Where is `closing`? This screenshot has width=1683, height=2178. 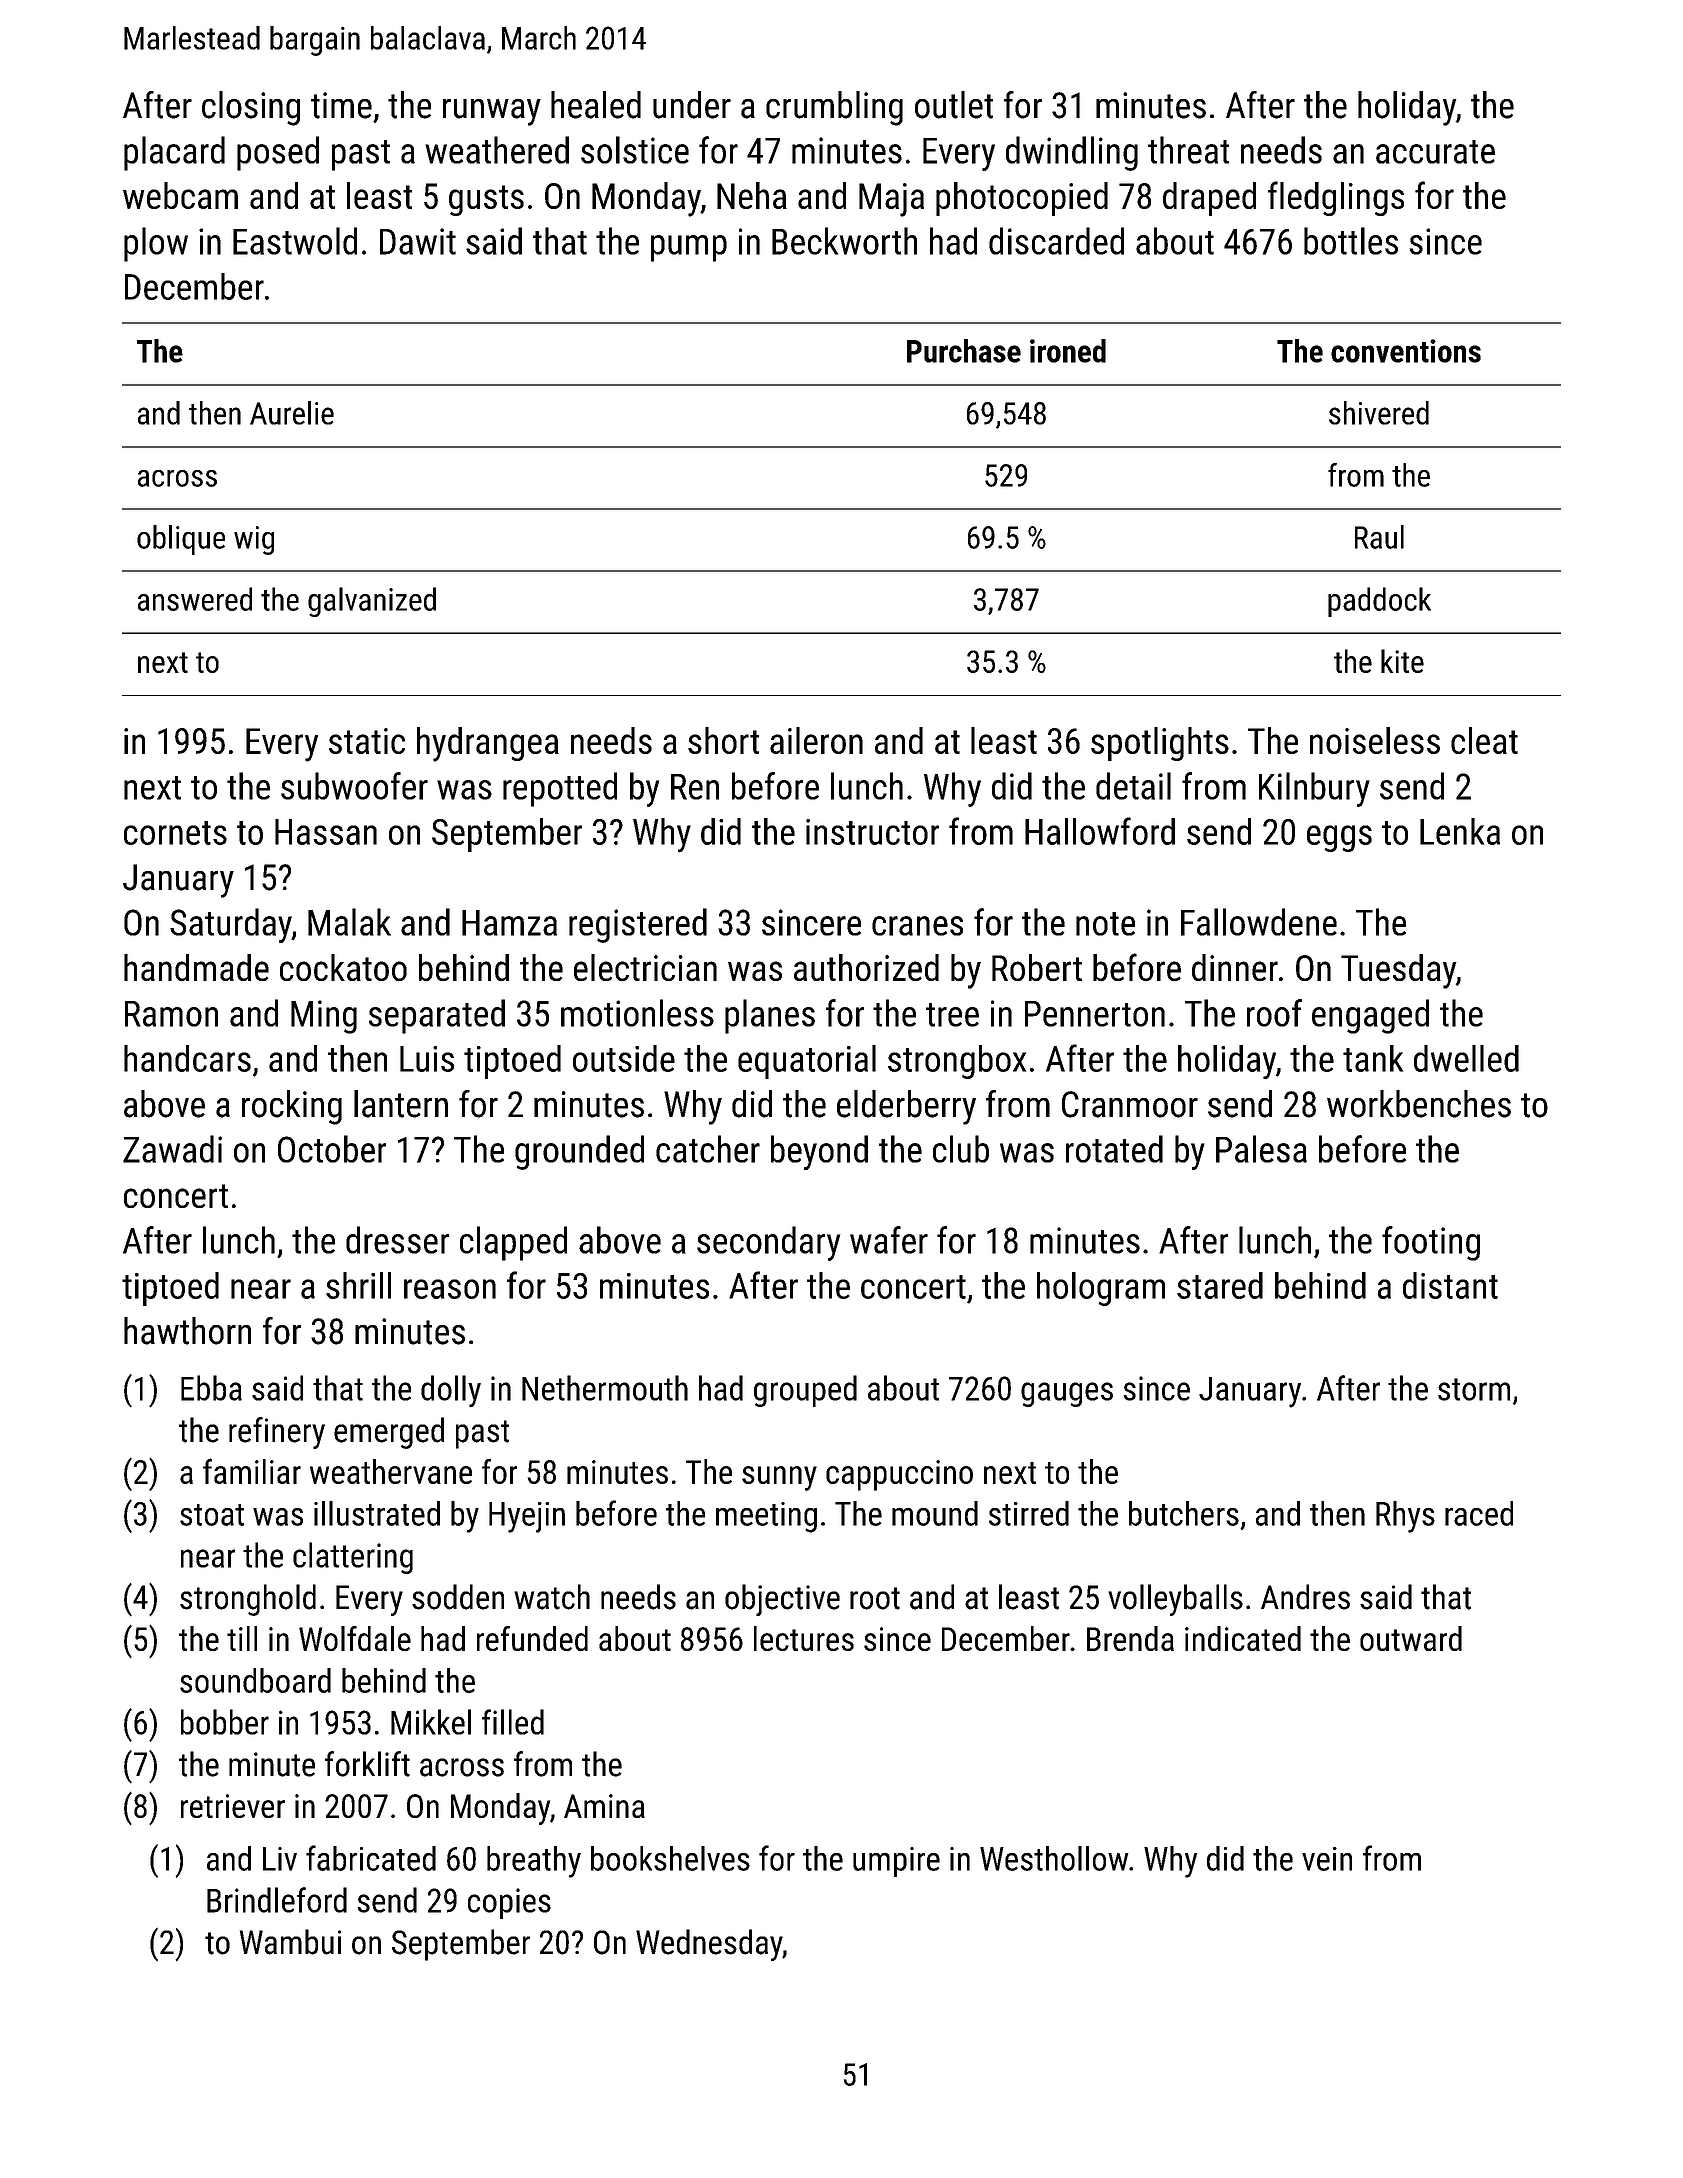
closing is located at coordinates (251, 108).
